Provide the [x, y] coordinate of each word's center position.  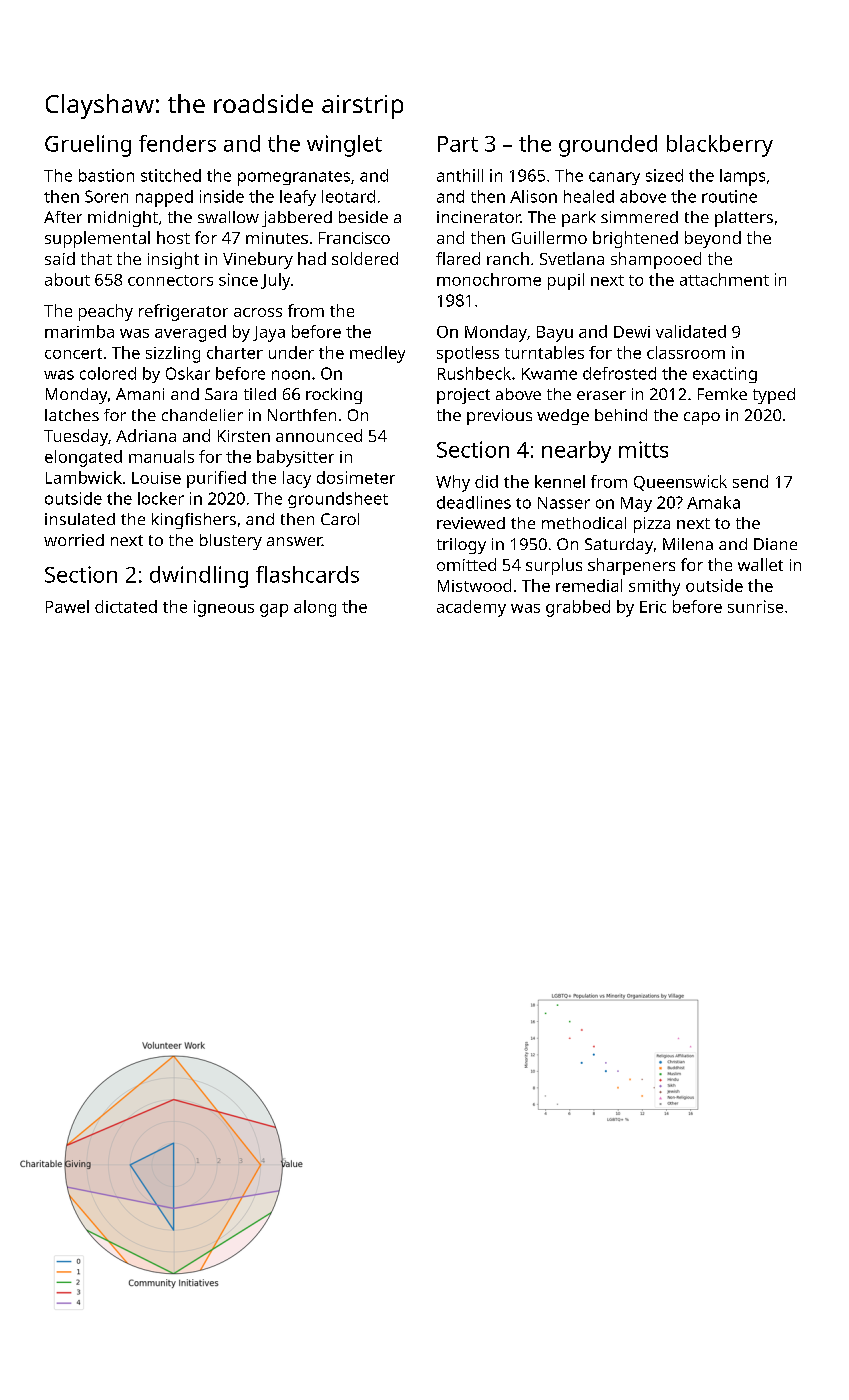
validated [691, 331]
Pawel [67, 606]
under [291, 352]
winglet [344, 146]
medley [377, 354]
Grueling [88, 146]
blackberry [720, 146]
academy [471, 608]
